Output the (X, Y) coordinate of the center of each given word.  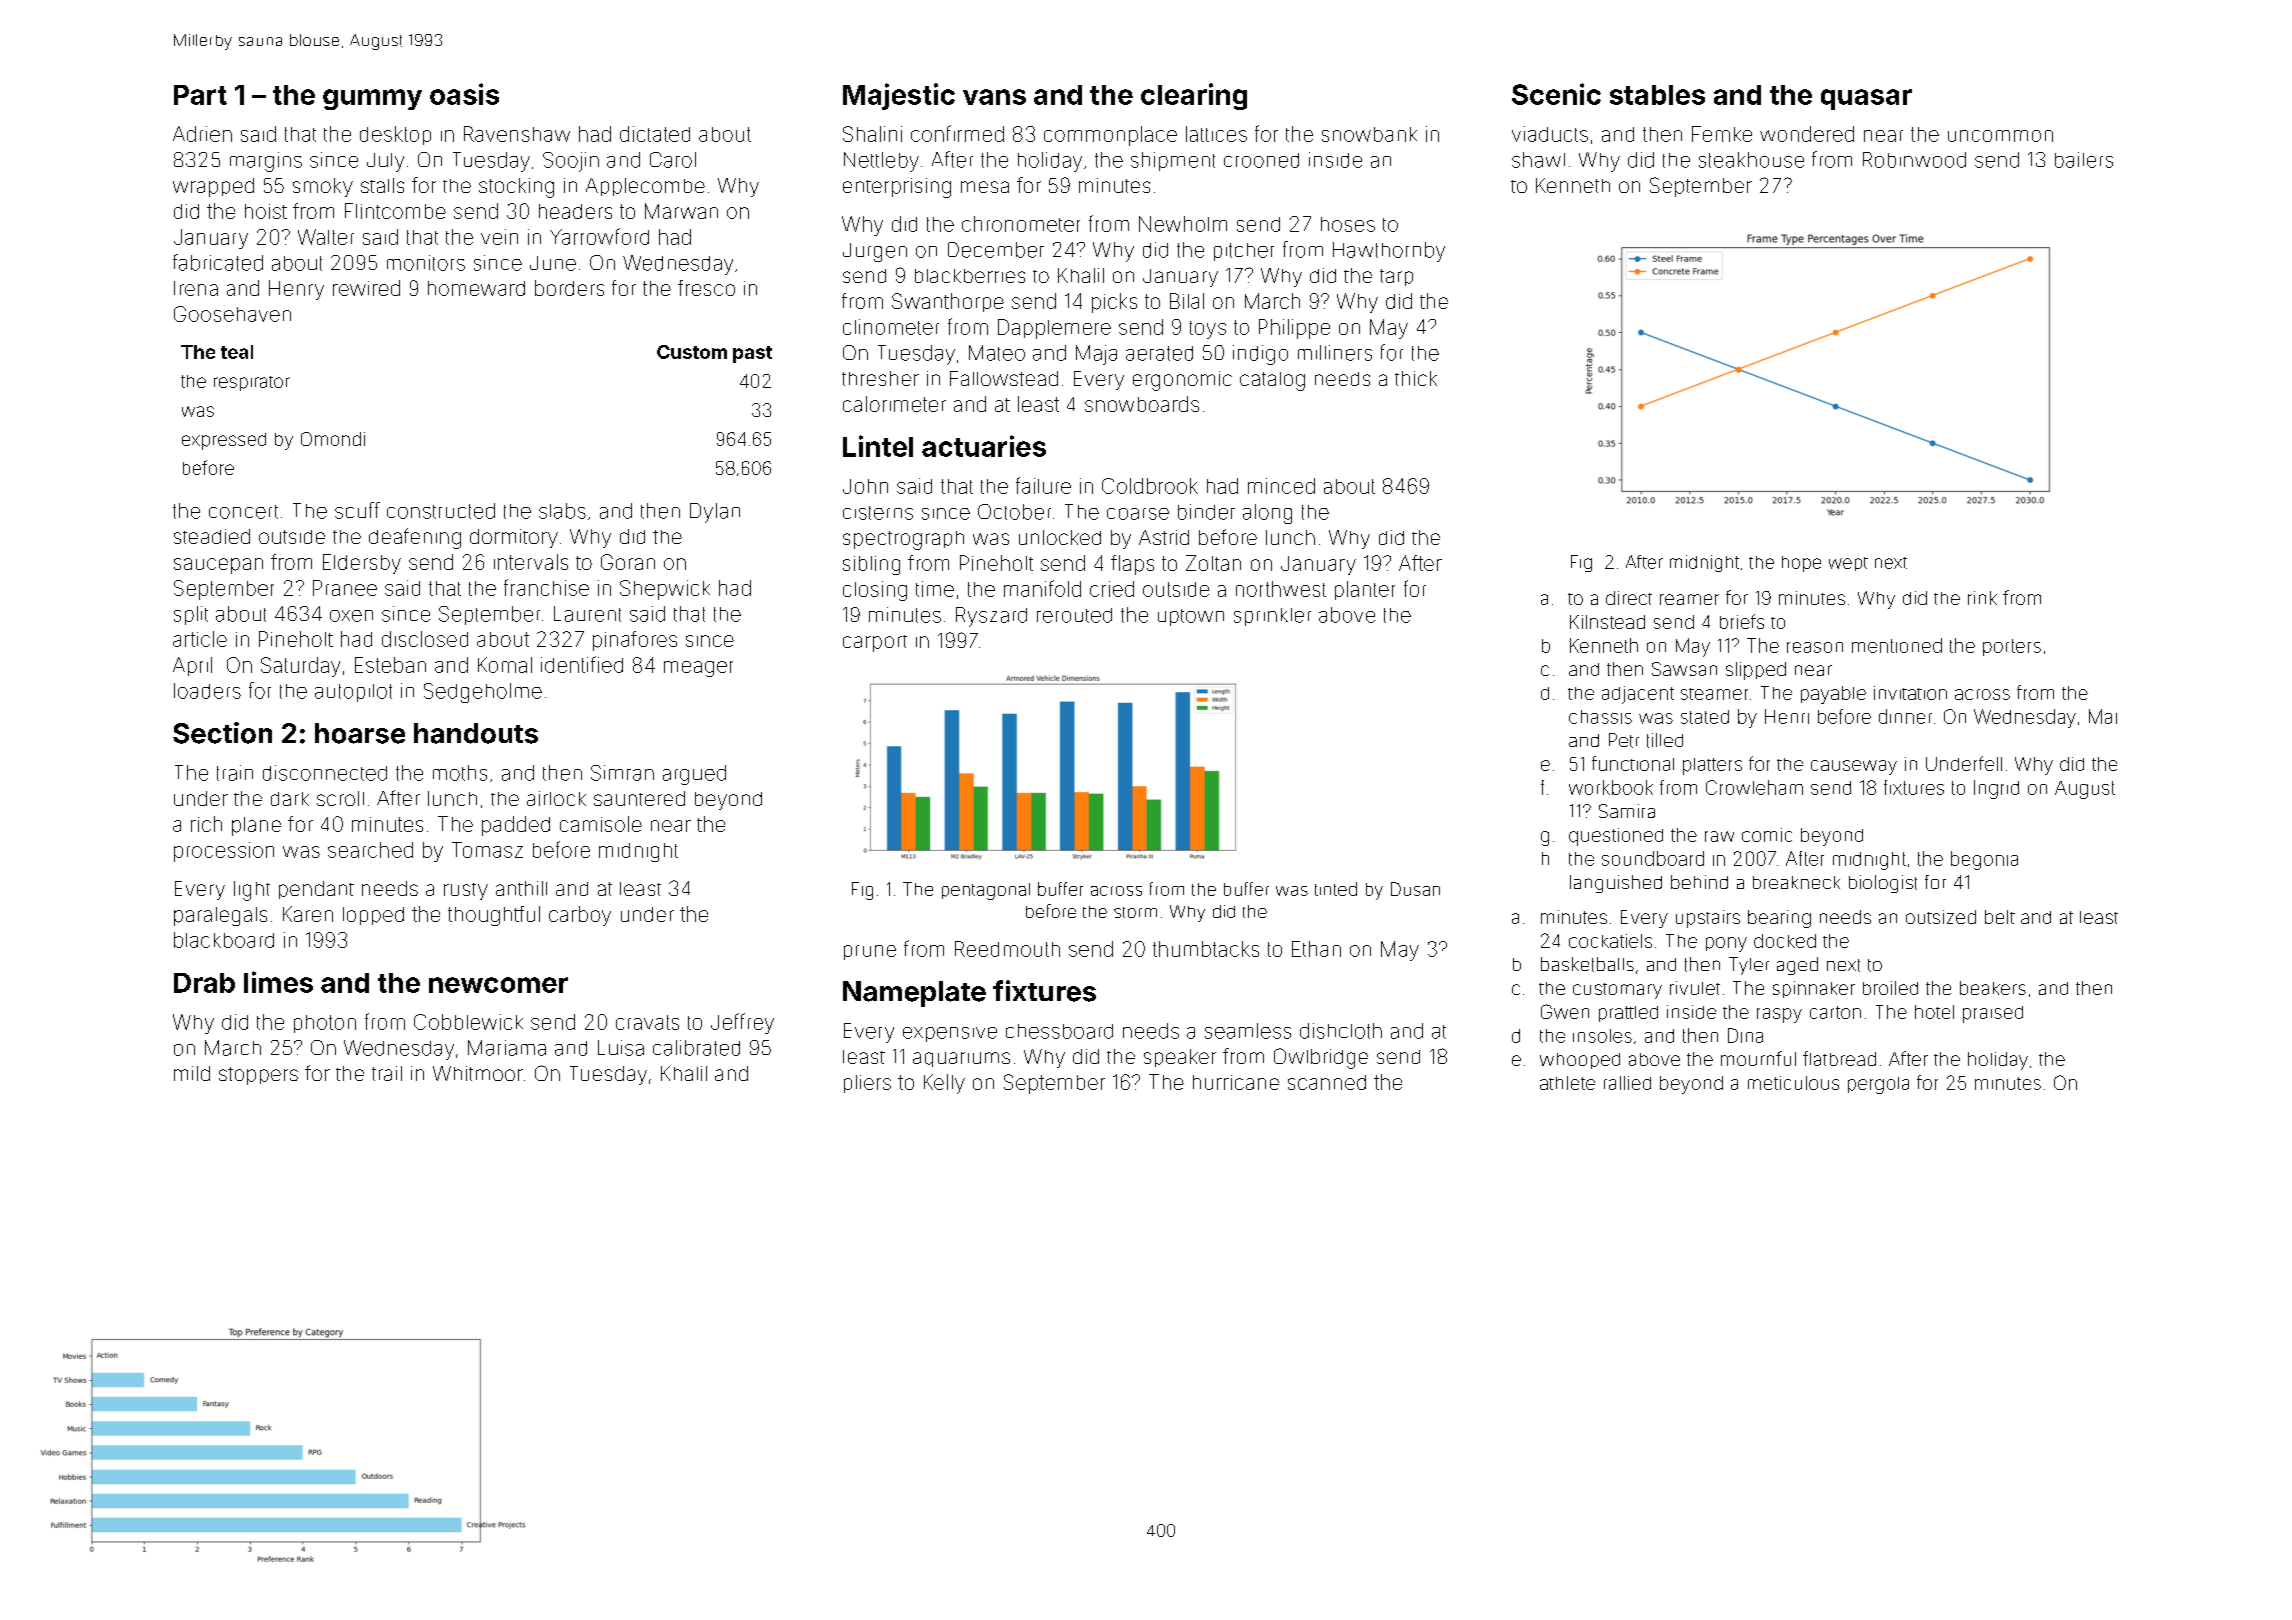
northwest (1281, 589)
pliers (867, 1084)
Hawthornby (1389, 252)
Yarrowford (599, 236)
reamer (1689, 599)
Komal (505, 665)
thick (1416, 378)
